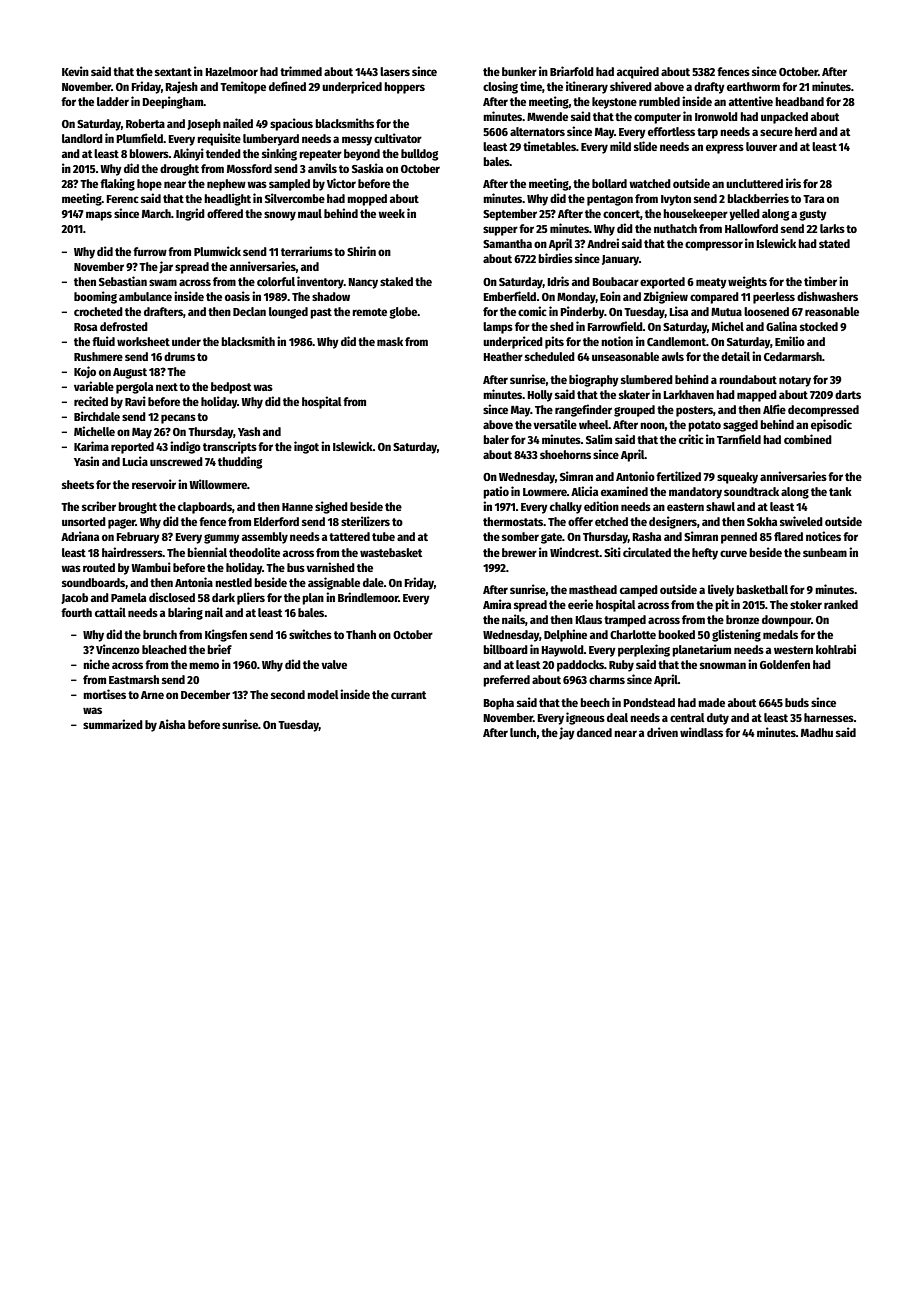 The image size is (924, 1308). Describe the element at coordinates (695, 215) in the page. I see `housekeeper` at that location.
